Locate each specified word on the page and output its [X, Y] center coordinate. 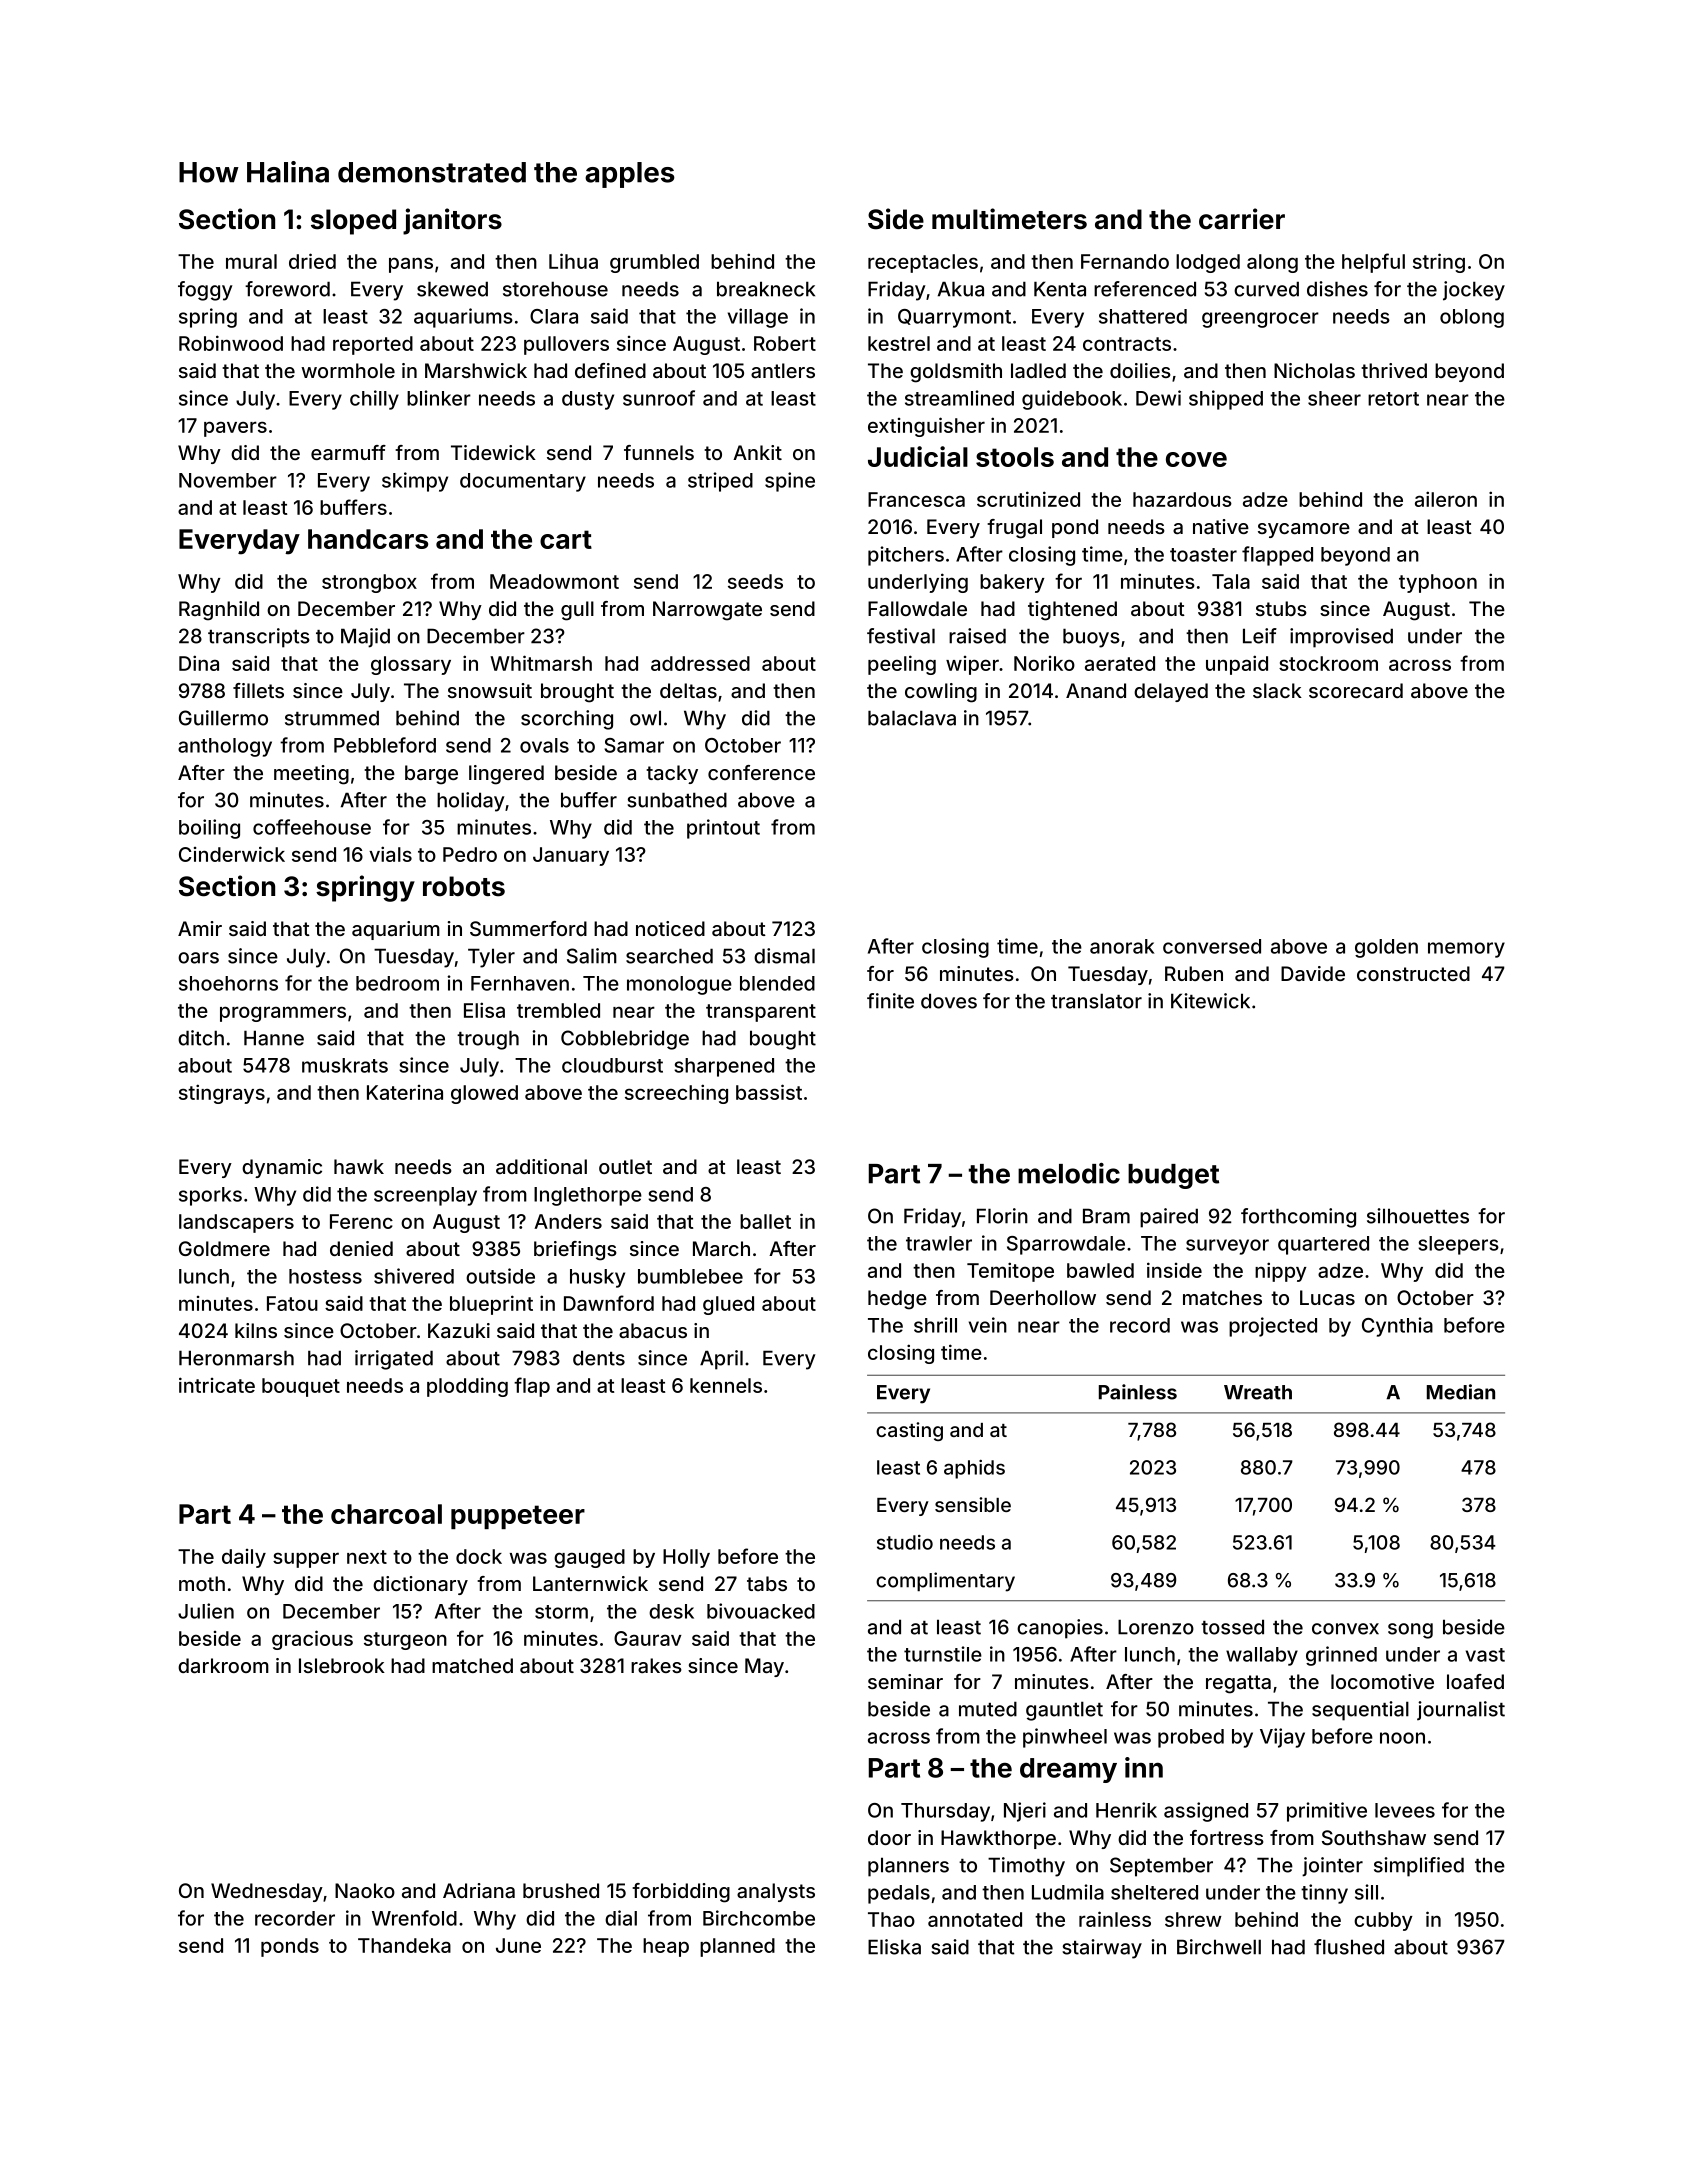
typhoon [1438, 583]
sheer [1334, 398]
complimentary [945, 1582]
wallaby [1262, 1656]
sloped [353, 222]
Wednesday [267, 1892]
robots [464, 886]
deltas [688, 690]
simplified [1419, 1867]
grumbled [654, 263]
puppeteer [518, 1517]
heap [666, 1947]
